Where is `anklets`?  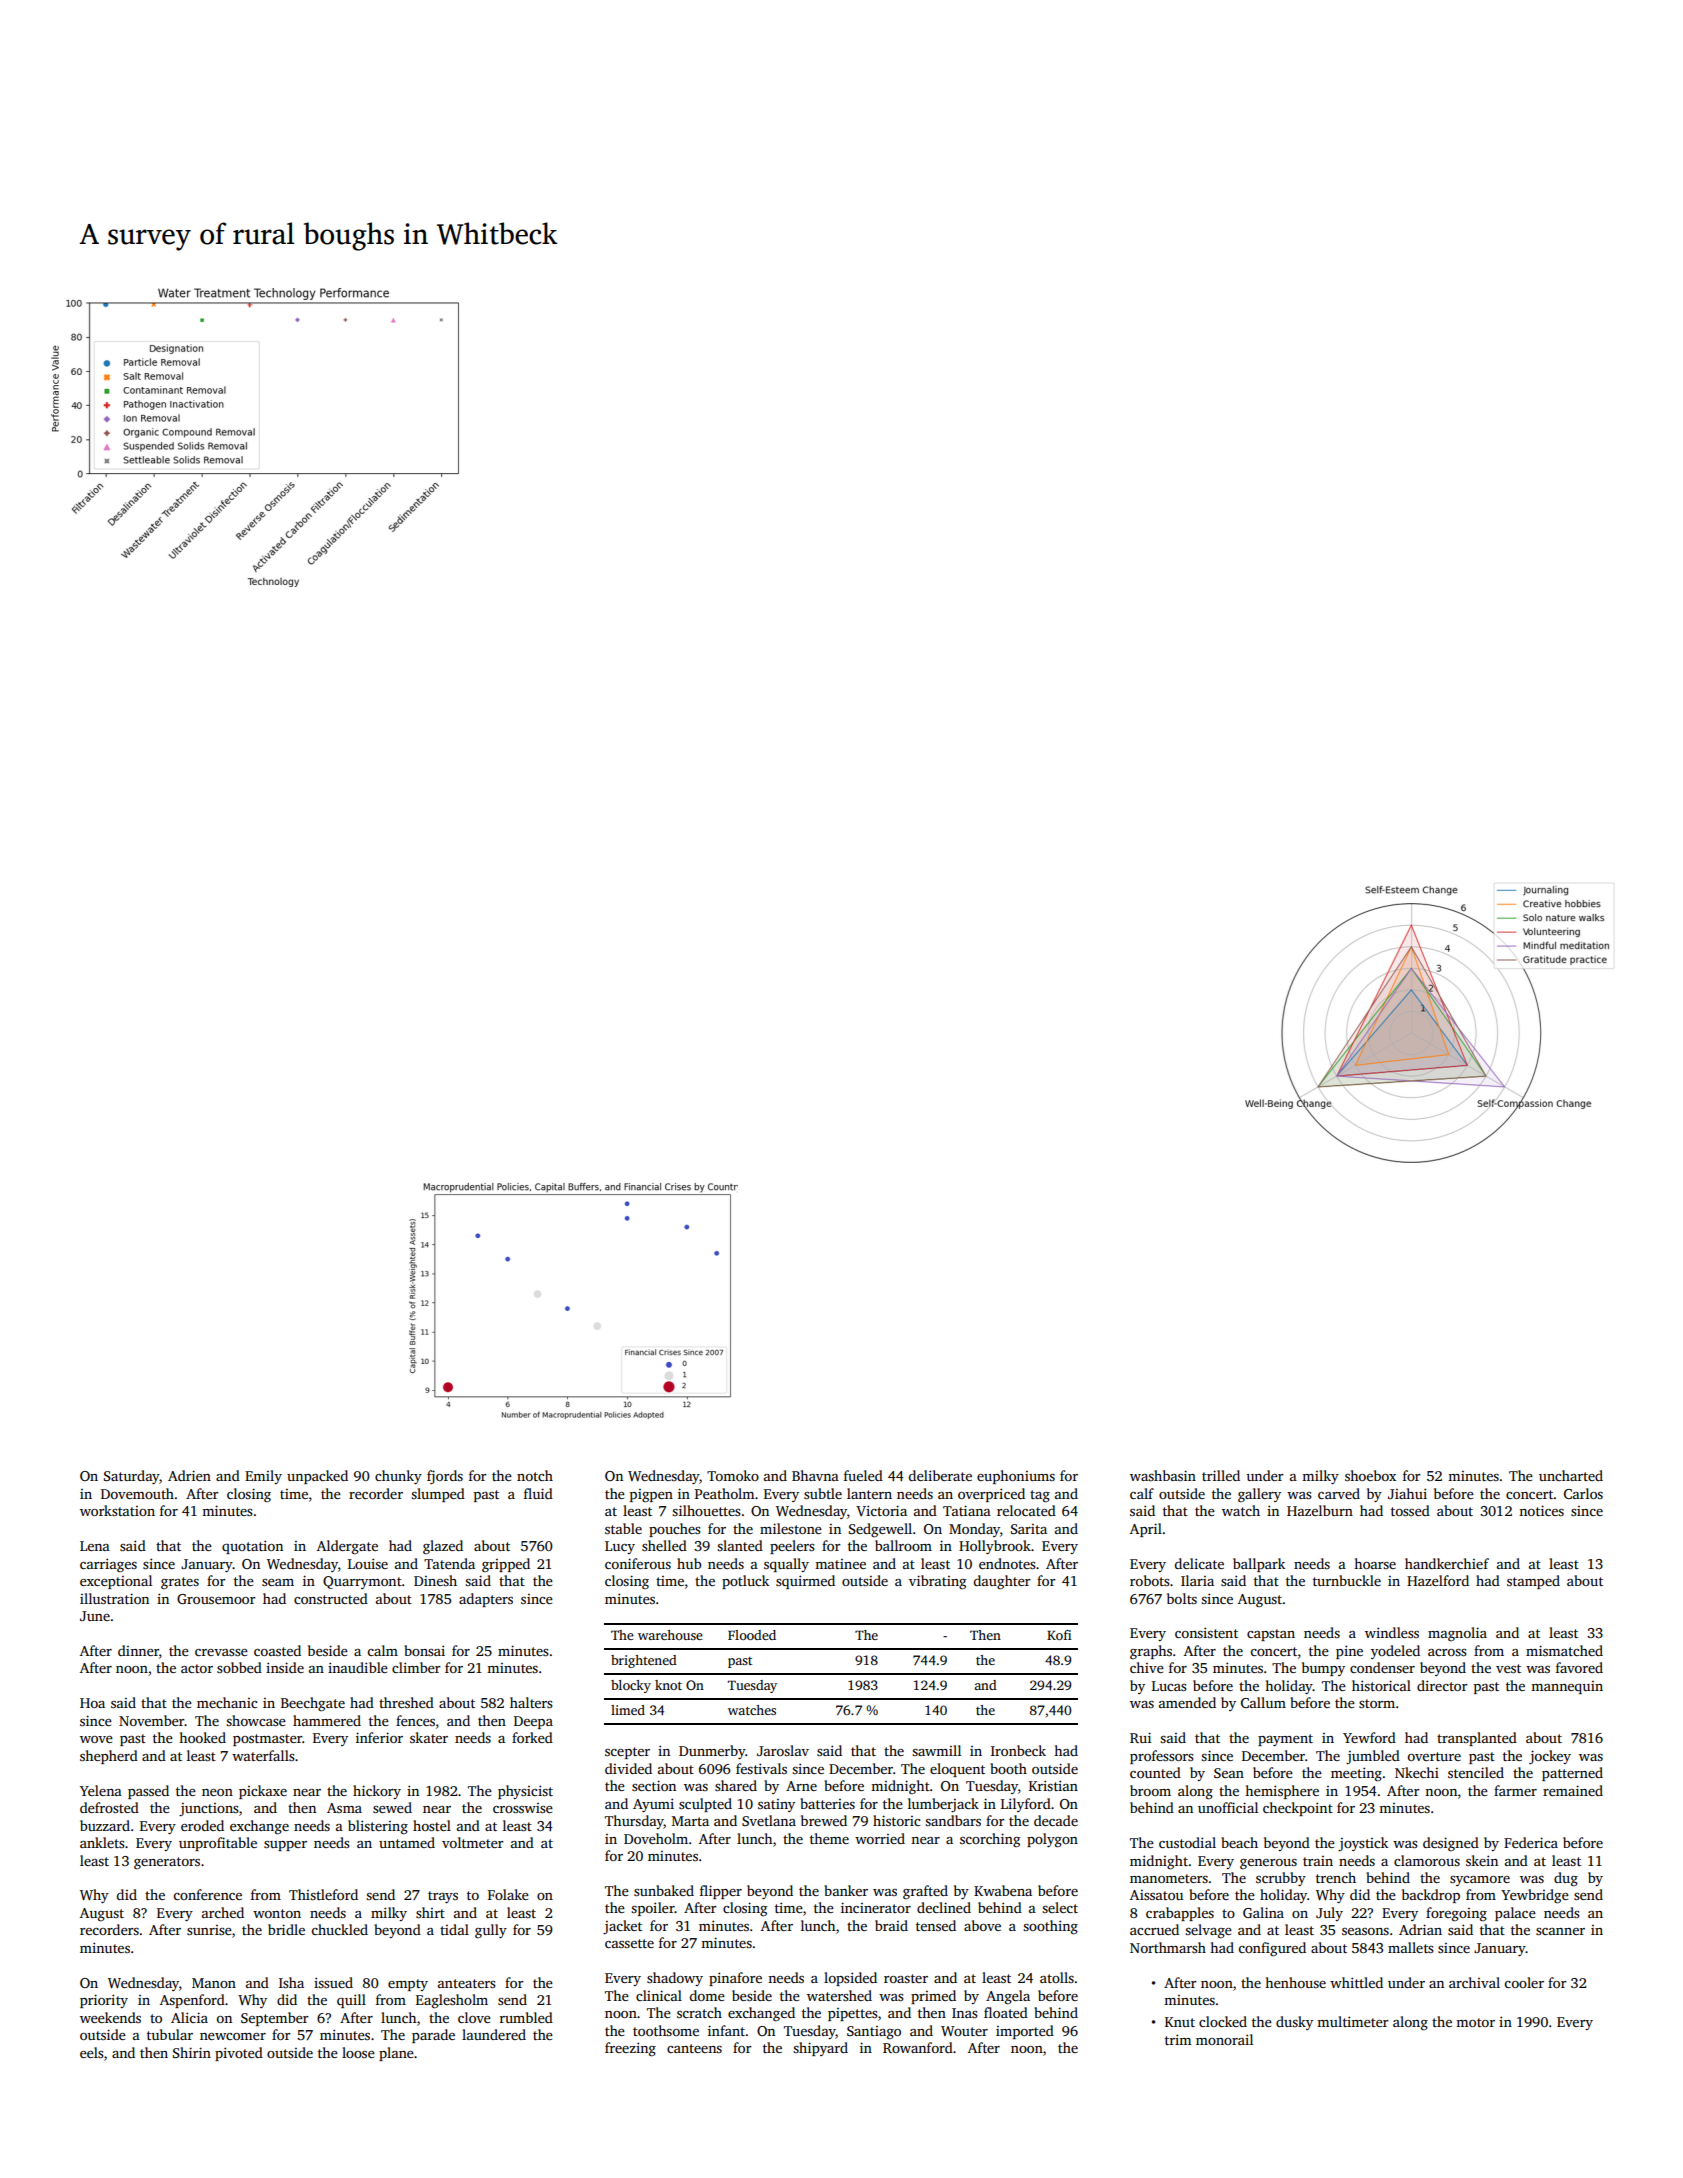
anklets is located at coordinates (102, 1842).
